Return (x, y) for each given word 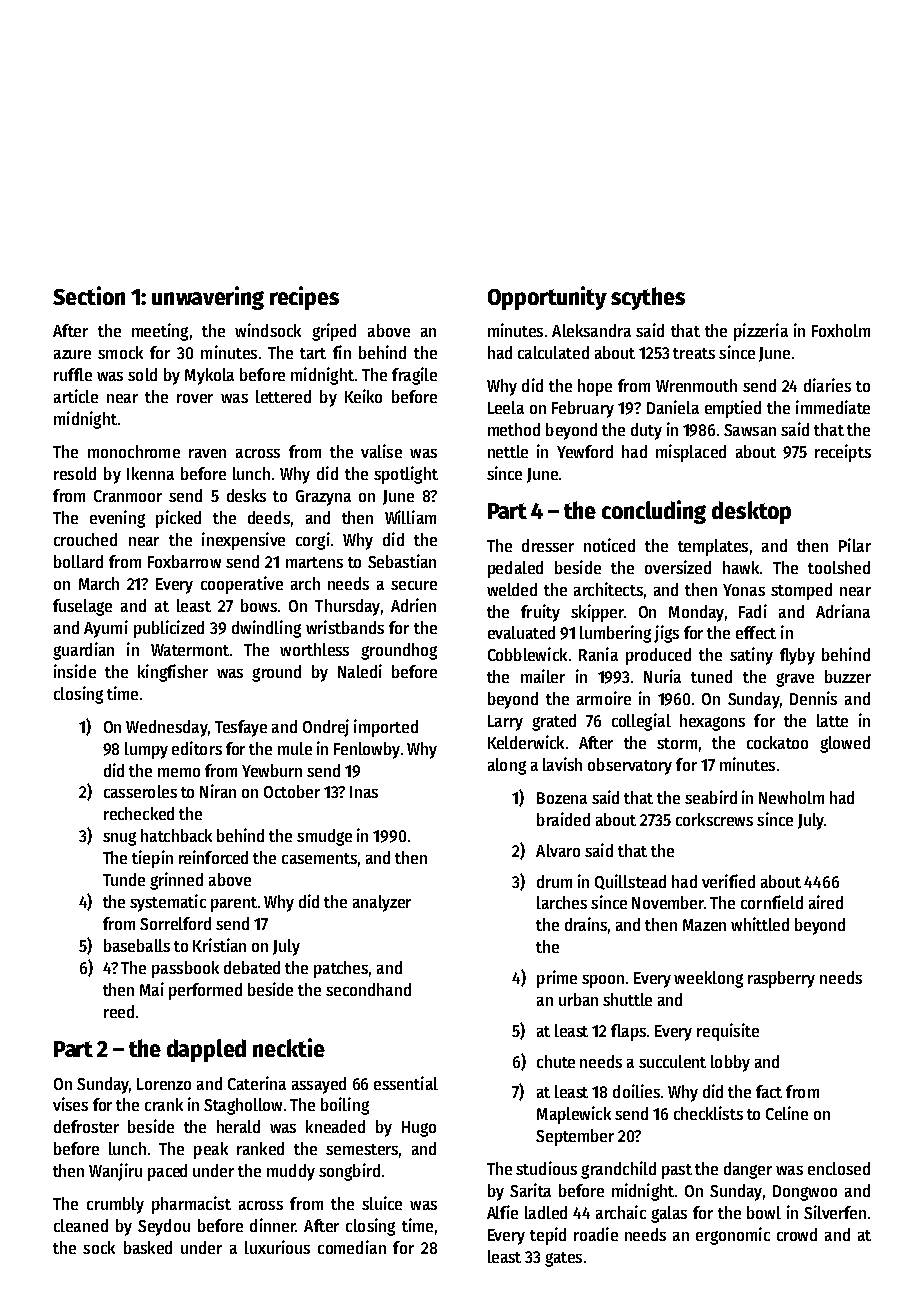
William (410, 517)
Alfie (502, 1212)
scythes (648, 298)
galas (669, 1214)
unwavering (208, 298)
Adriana (843, 611)
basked (148, 1247)
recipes (304, 298)
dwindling (266, 629)
